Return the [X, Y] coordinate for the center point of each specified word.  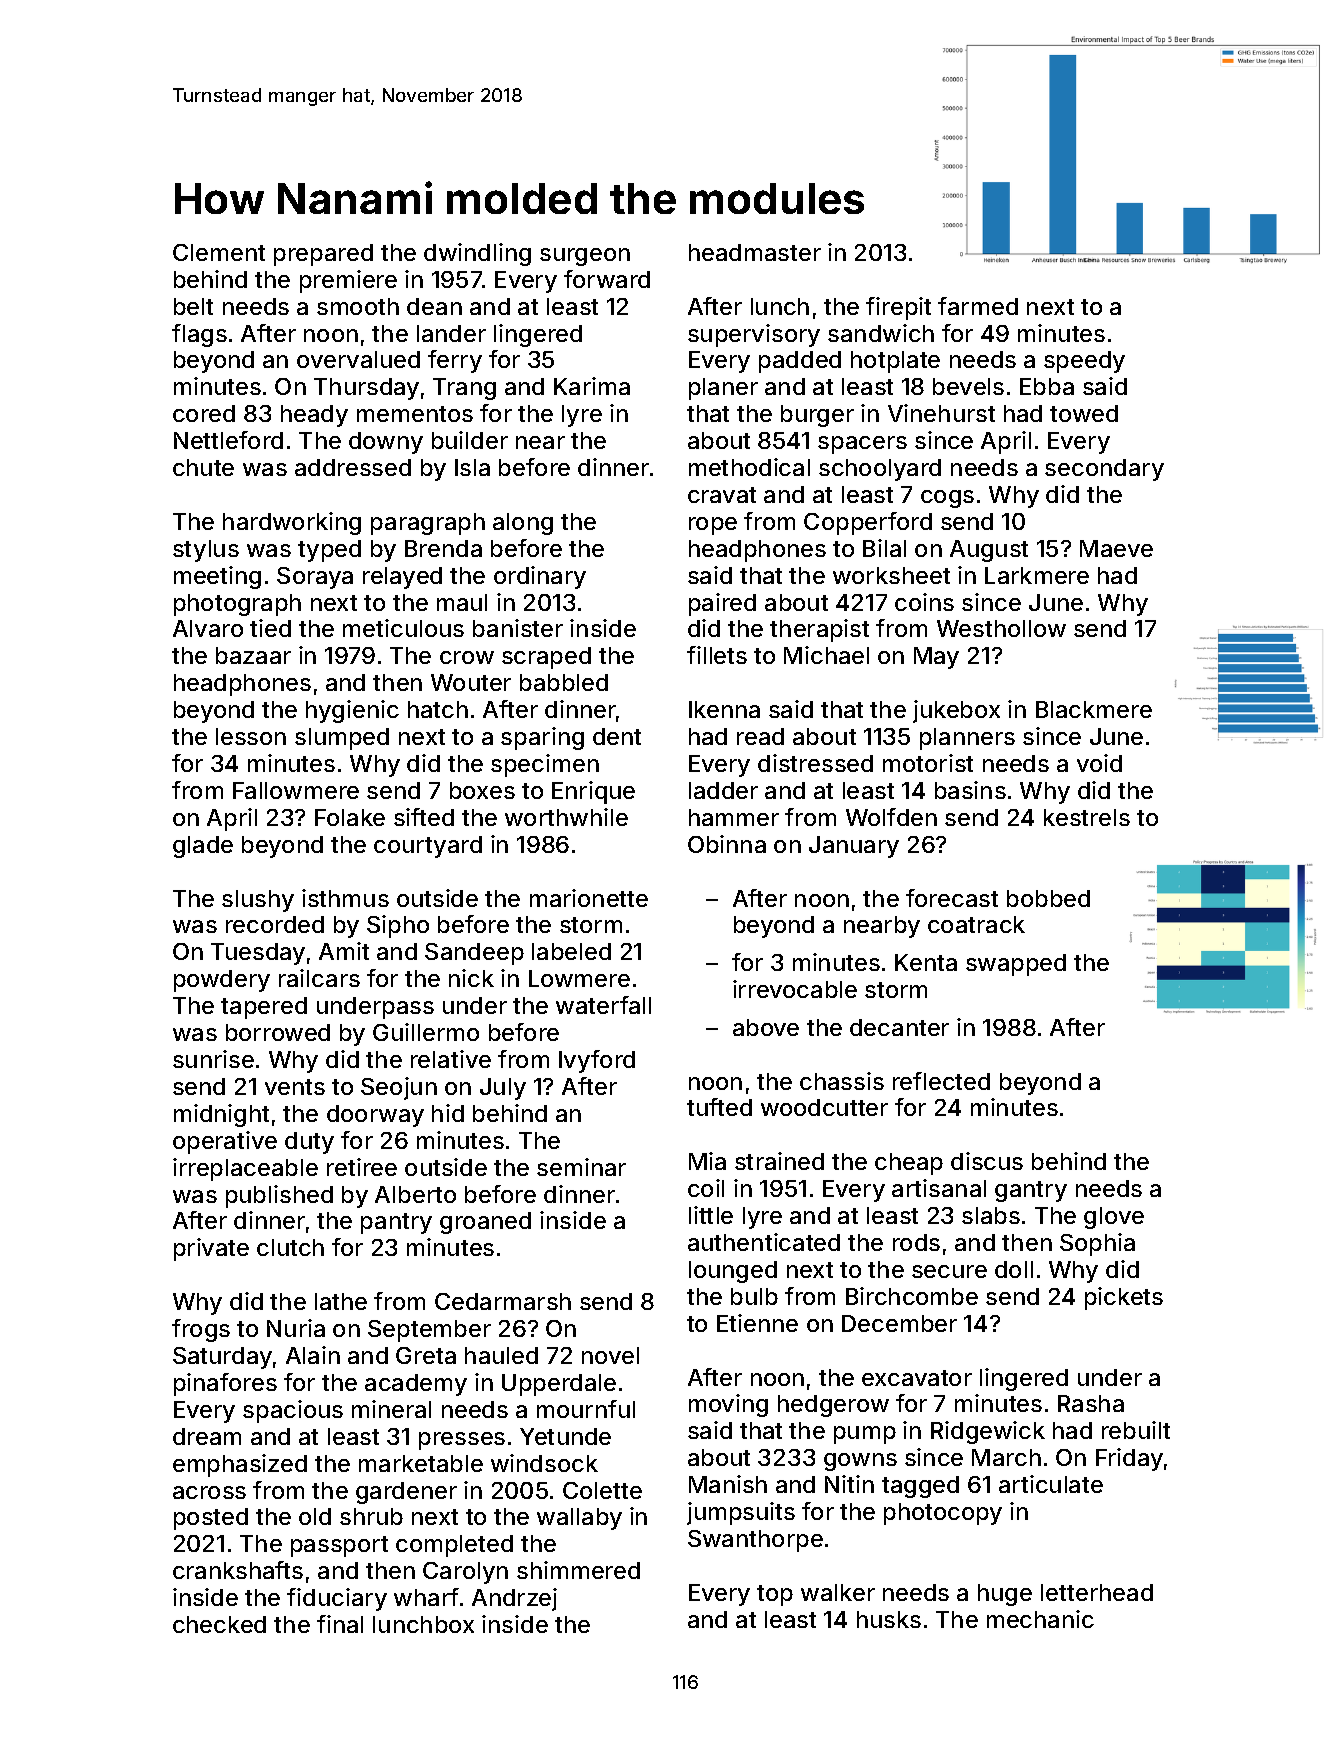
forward [607, 279]
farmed [978, 306]
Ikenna [724, 709]
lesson [251, 736]
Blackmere [1094, 709]
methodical [749, 467]
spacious [293, 1411]
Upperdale [559, 1385]
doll [1014, 1269]
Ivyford [597, 1061]
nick [471, 978]
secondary [1104, 470]
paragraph [428, 524]
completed [454, 1546]
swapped [1016, 965]
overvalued [358, 359]
